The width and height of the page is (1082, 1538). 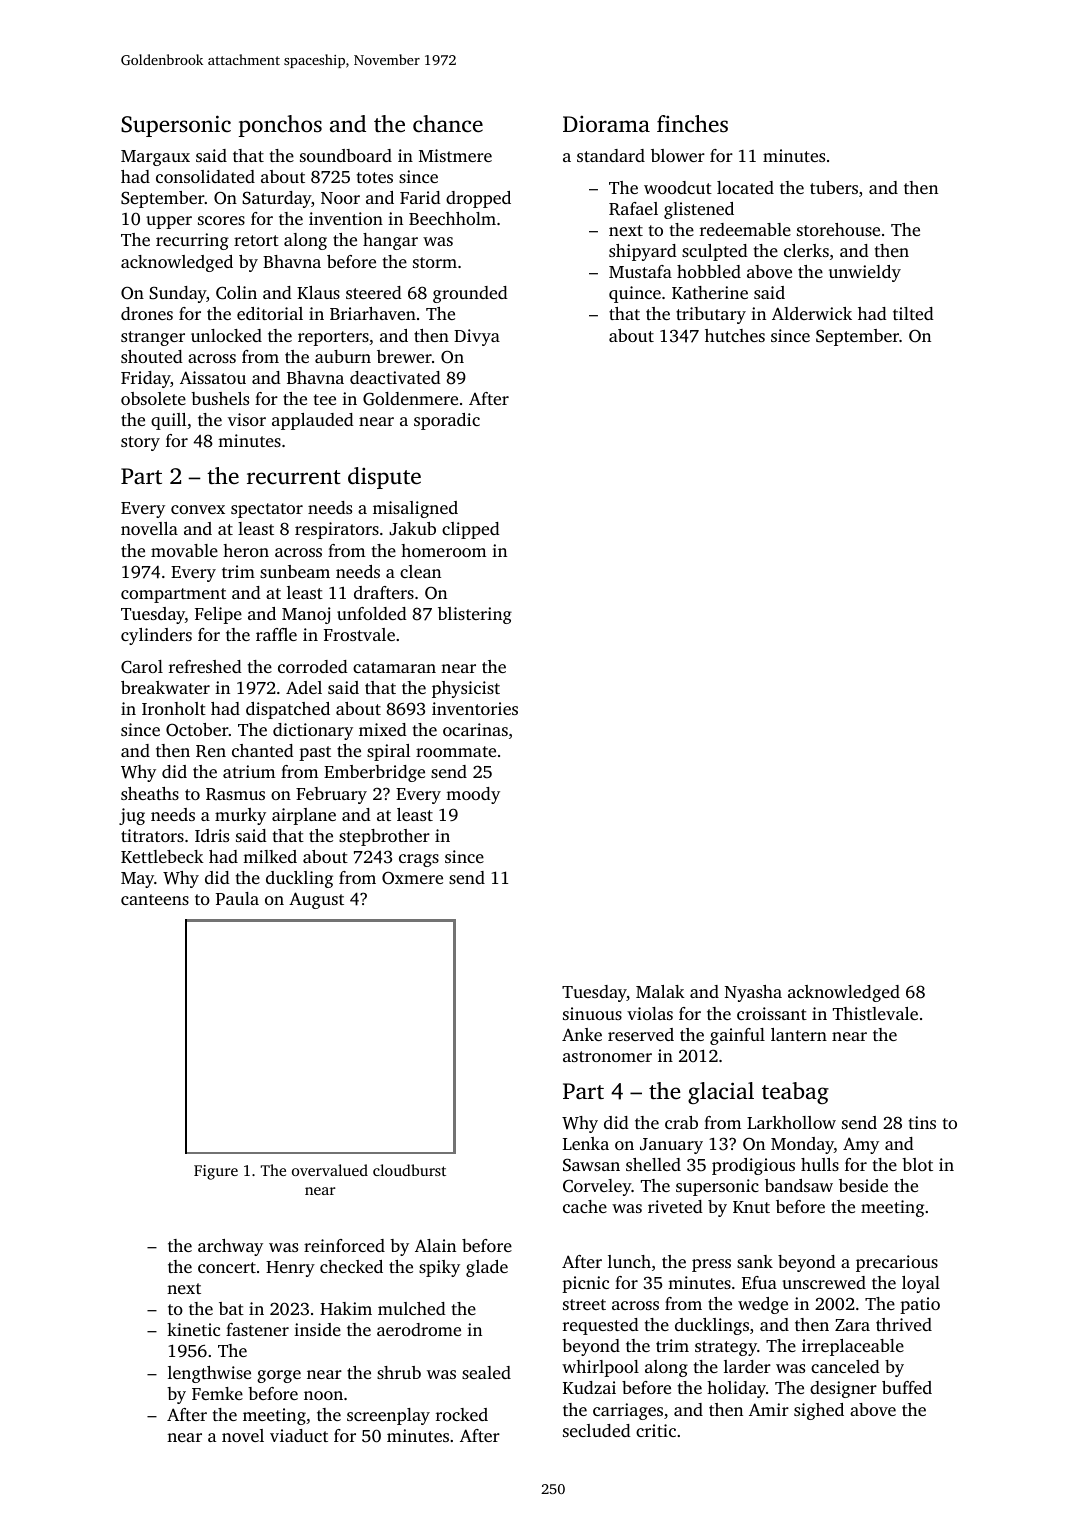 I want to click on mixed, so click(x=383, y=729).
